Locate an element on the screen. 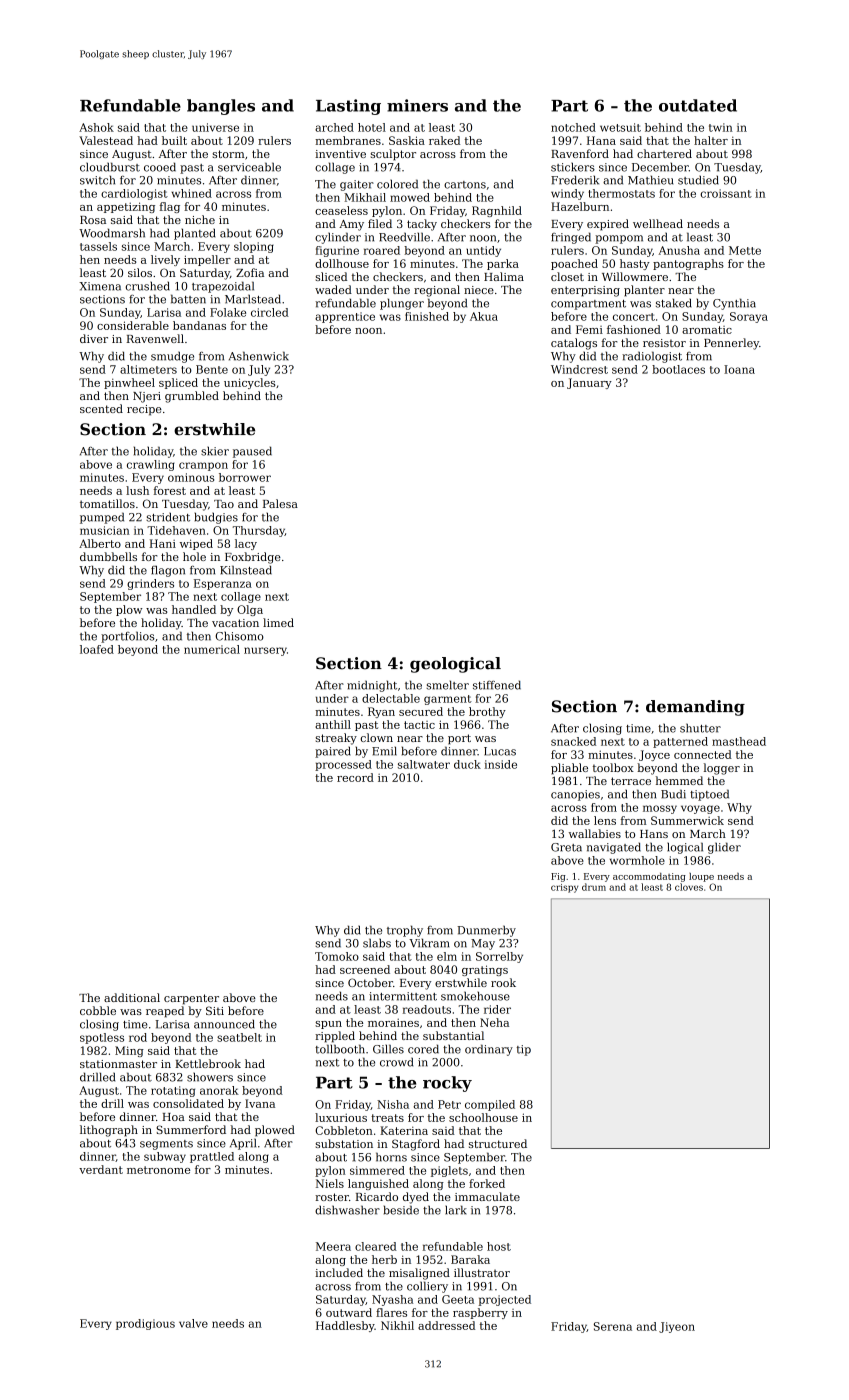 Image resolution: width=849 pixels, height=1400 pixels. lithograph is located at coordinates (109, 1131).
